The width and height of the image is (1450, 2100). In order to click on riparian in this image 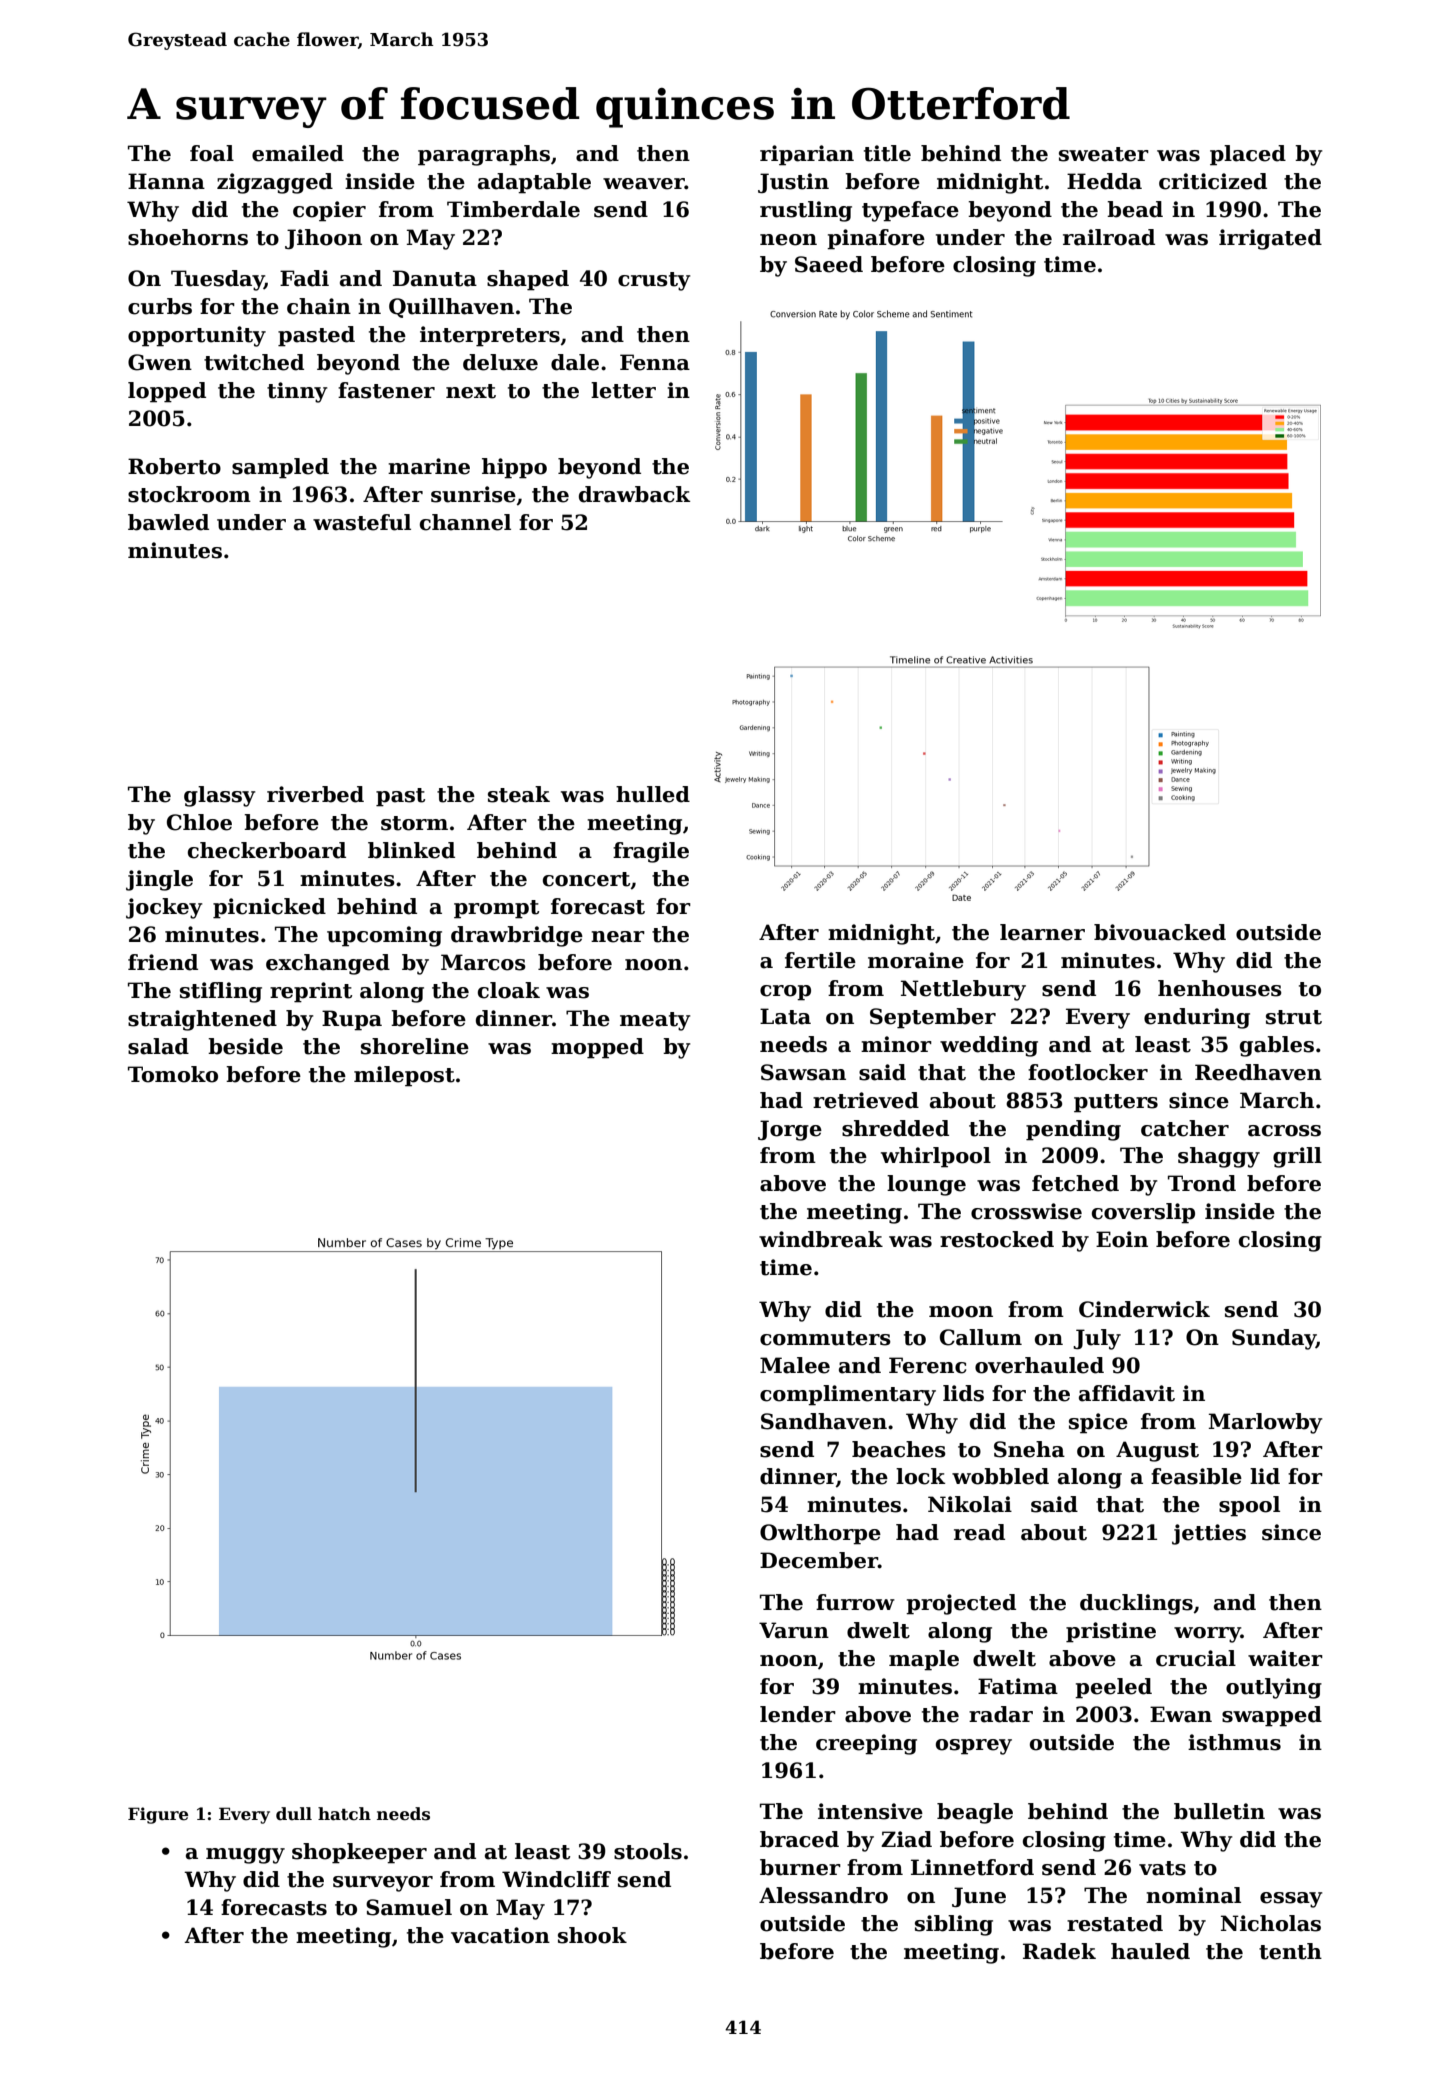, I will do `click(807, 155)`.
